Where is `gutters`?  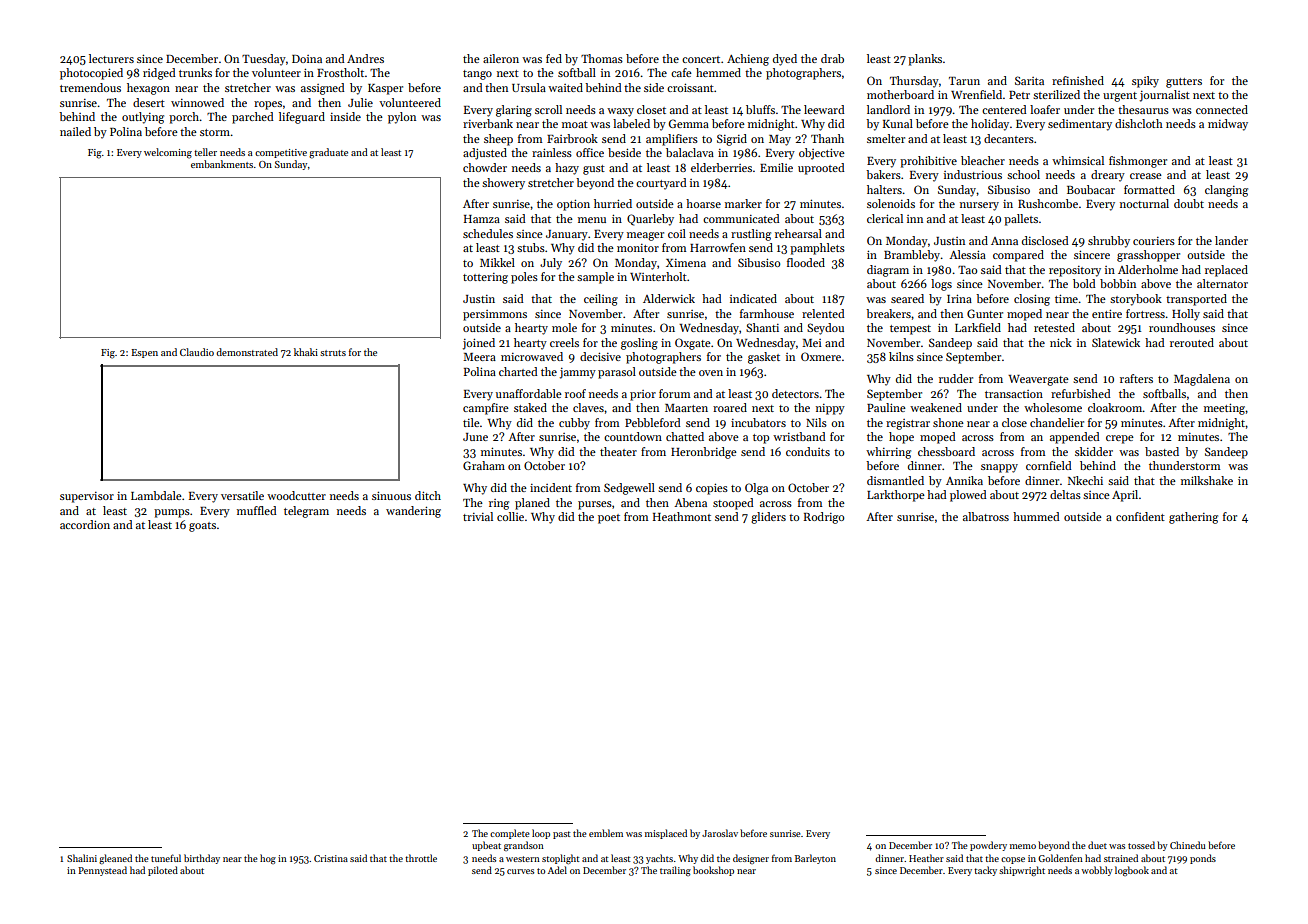 gutters is located at coordinates (1184, 83).
